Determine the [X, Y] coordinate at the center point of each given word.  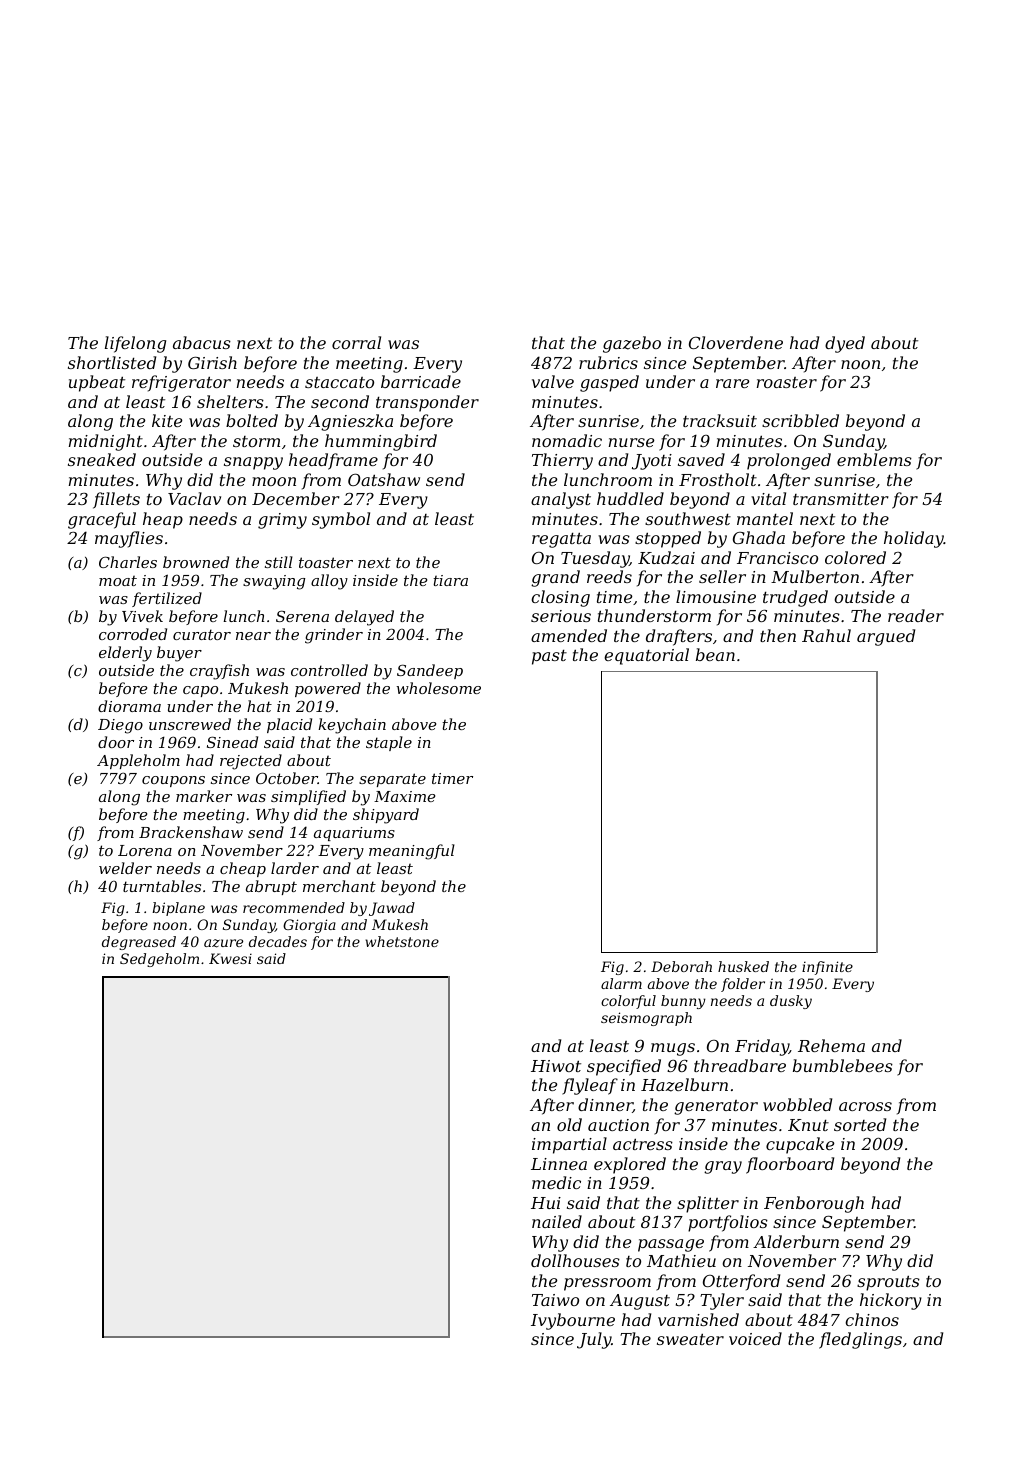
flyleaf [590, 1086]
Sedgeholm [159, 960]
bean [715, 654]
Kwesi [230, 958]
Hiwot [556, 1066]
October [287, 778]
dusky [791, 1002]
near [253, 636]
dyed [845, 344]
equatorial [646, 656]
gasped [609, 383]
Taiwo [555, 1300]
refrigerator [181, 383]
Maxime [404, 796]
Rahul [826, 635]
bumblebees [843, 1065]
